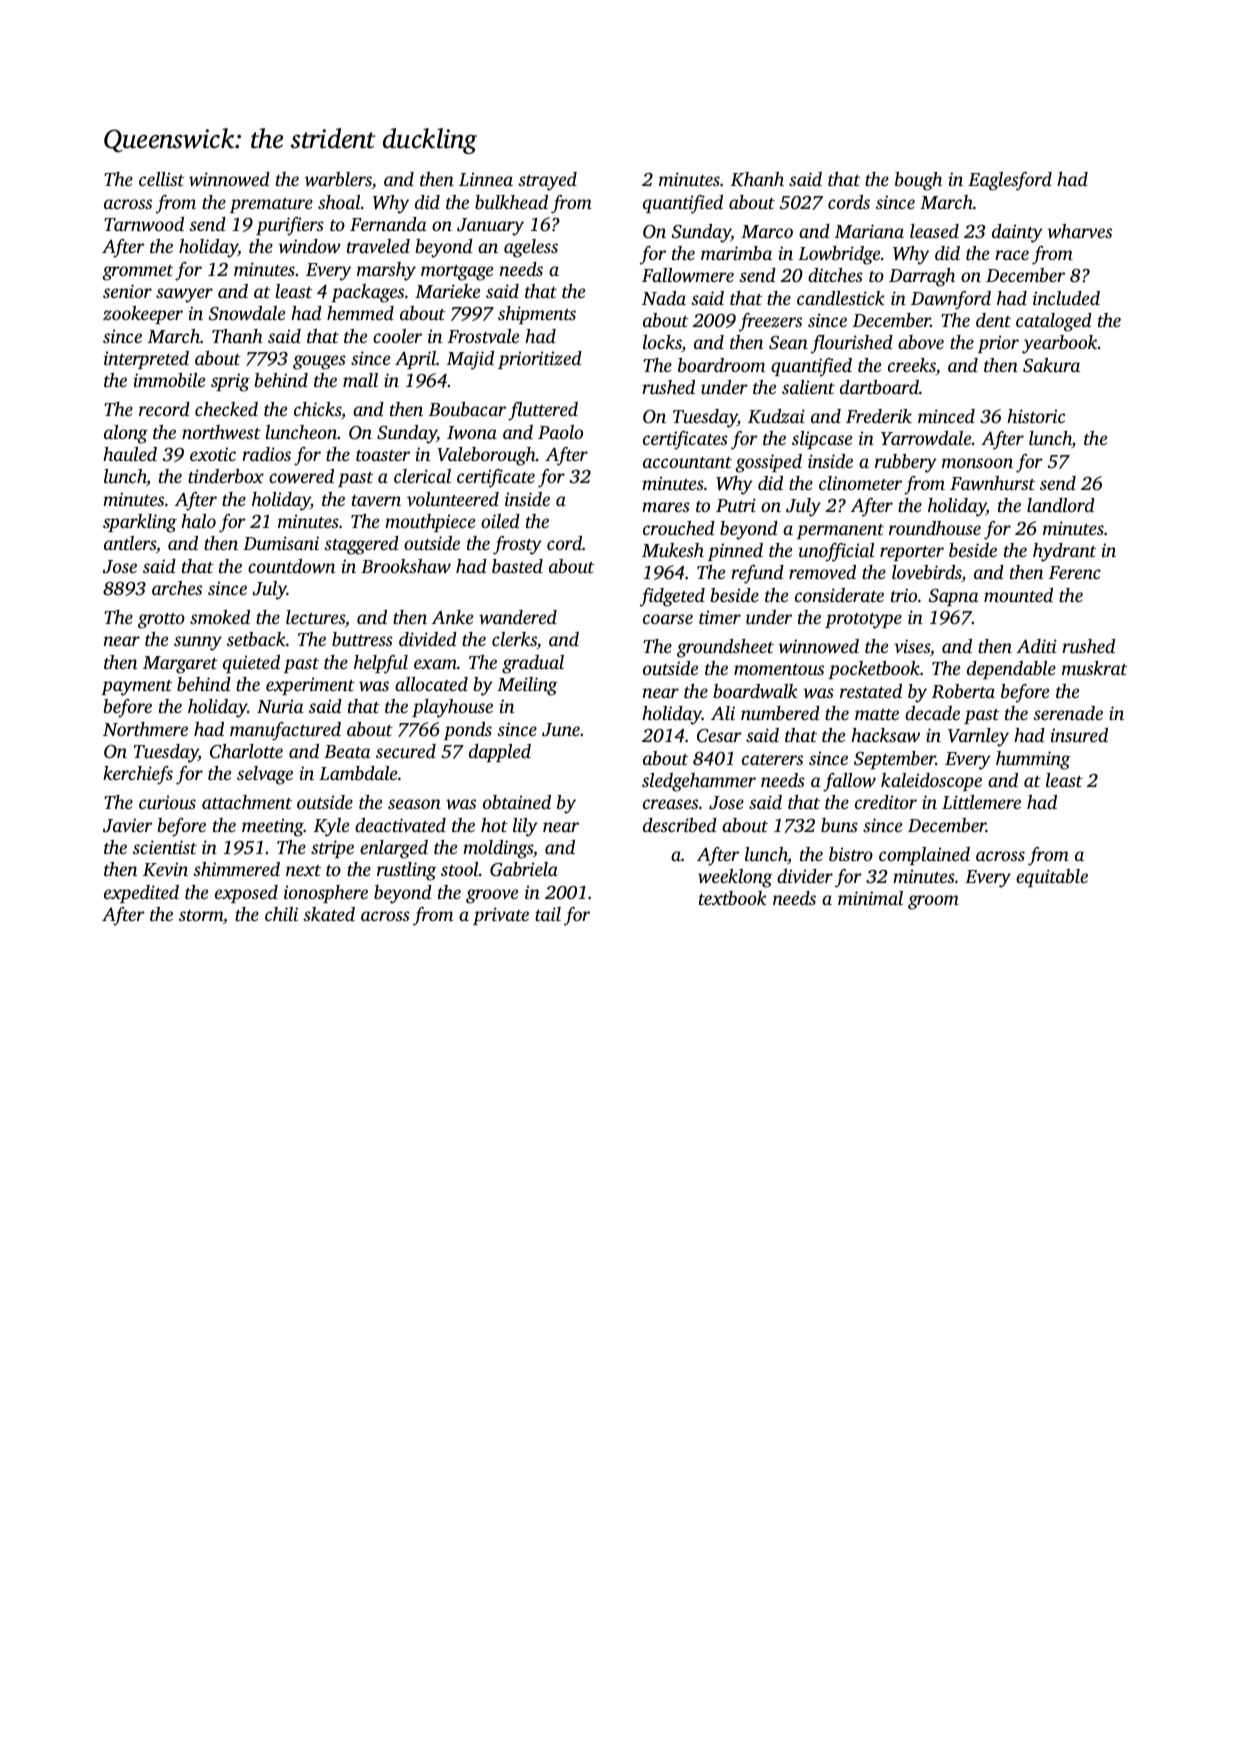 The image size is (1238, 1752). Describe the element at coordinates (140, 523) in the screenshot. I see `sparkling` at that location.
